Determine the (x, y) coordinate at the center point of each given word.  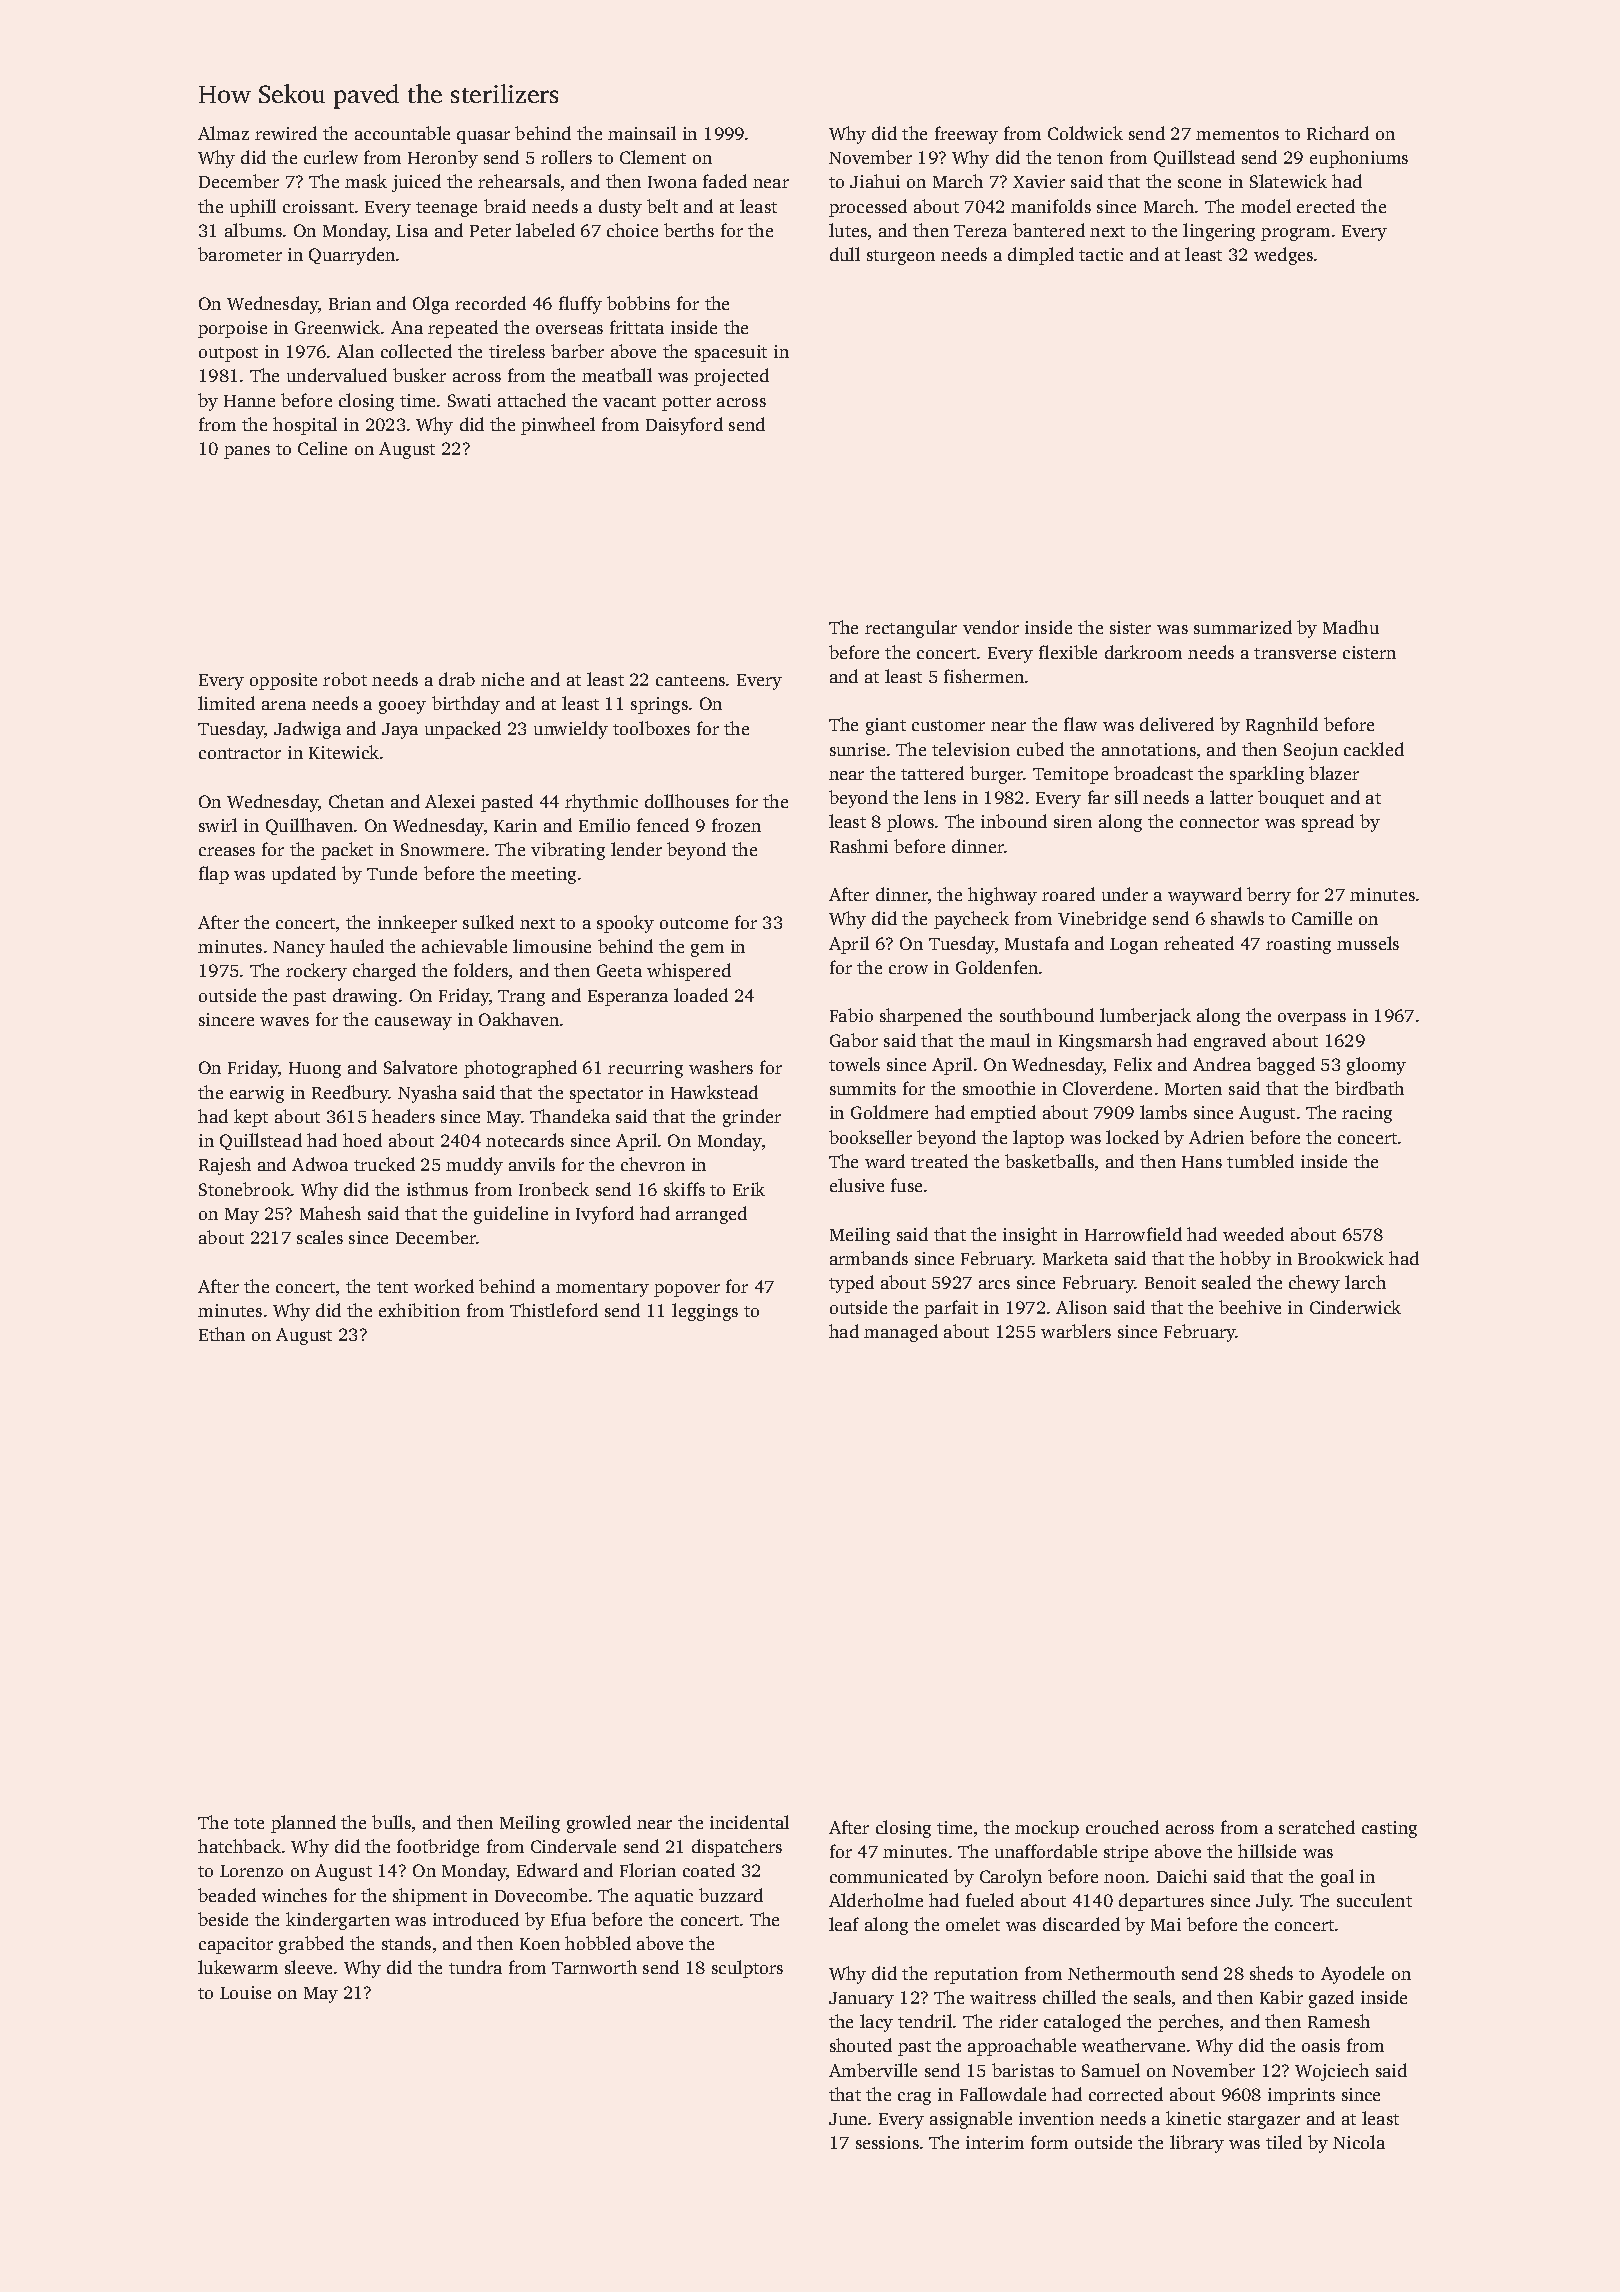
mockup (1047, 1829)
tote (249, 1823)
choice (632, 230)
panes (247, 452)
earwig (257, 1094)
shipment (430, 1897)
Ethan (222, 1334)
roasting (1298, 945)
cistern (1369, 652)
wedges (1283, 256)
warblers (1076, 1331)
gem (707, 950)
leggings (705, 1312)
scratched (1317, 1827)
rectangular (911, 629)
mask (366, 181)
